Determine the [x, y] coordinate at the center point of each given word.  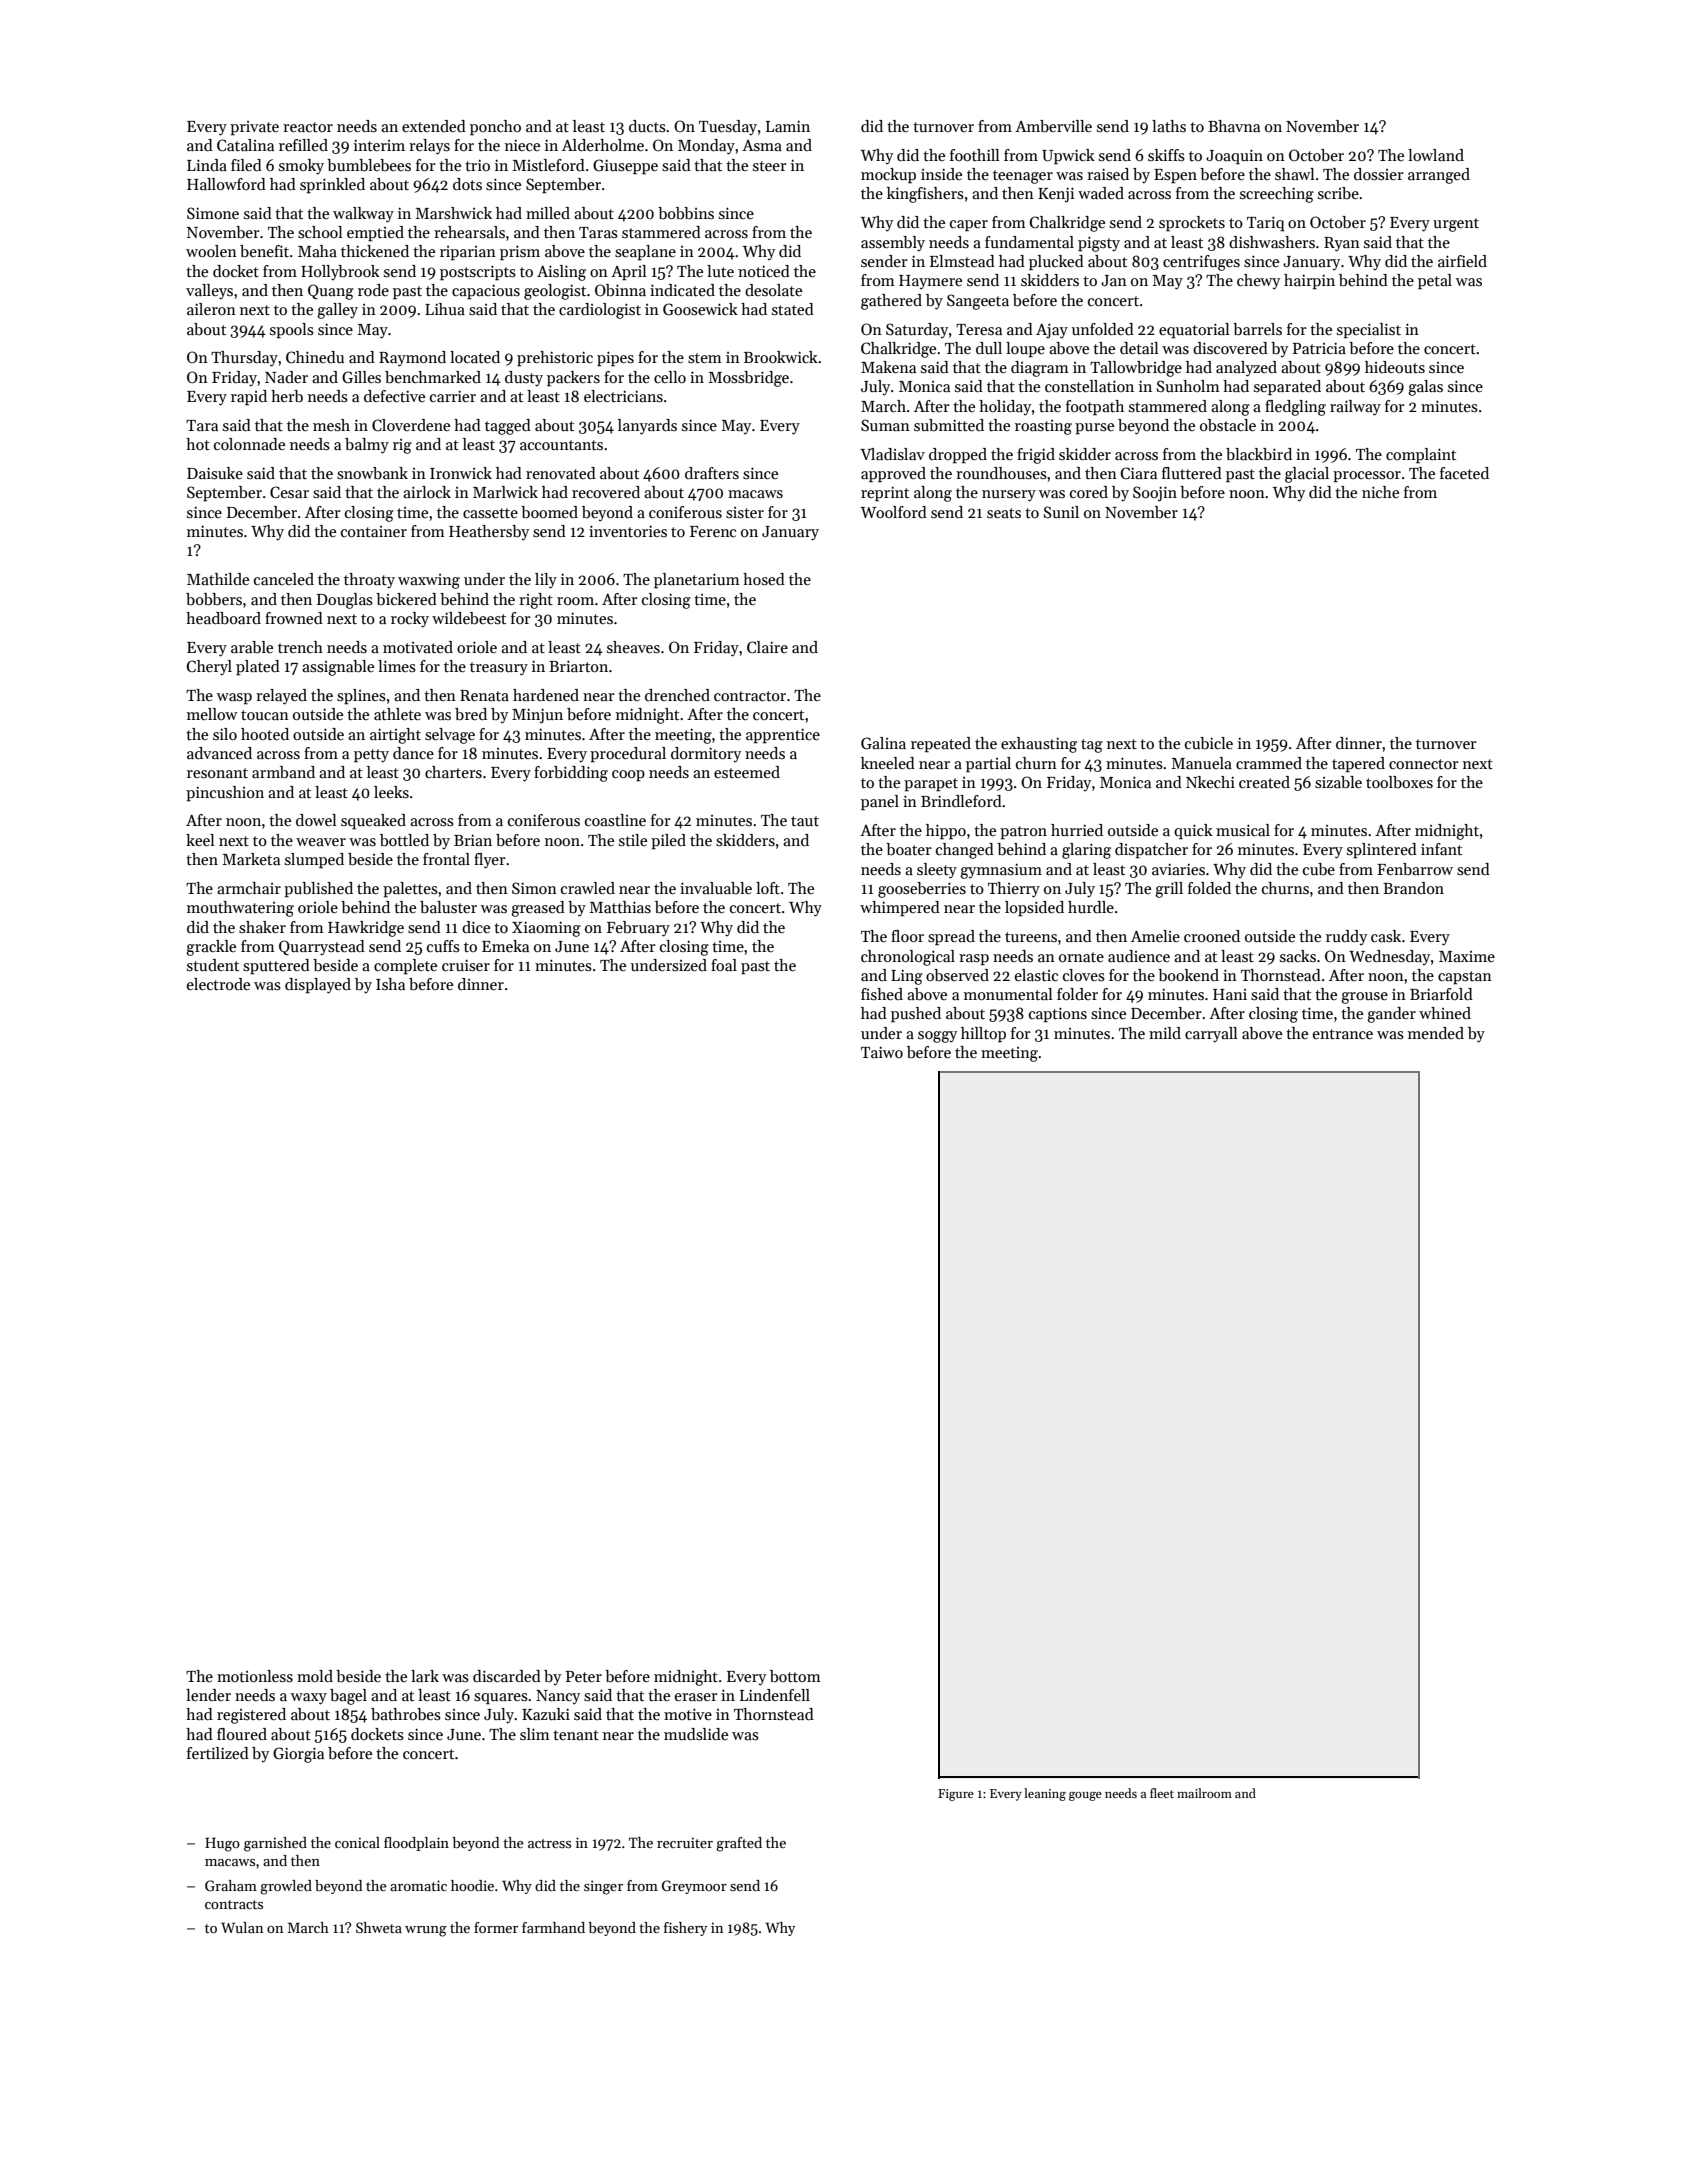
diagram [1040, 369]
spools [292, 331]
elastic [1036, 975]
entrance [1343, 1034]
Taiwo [882, 1052]
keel [200, 840]
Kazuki [546, 1714]
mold [315, 1676]
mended [1436, 1033]
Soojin [1155, 494]
